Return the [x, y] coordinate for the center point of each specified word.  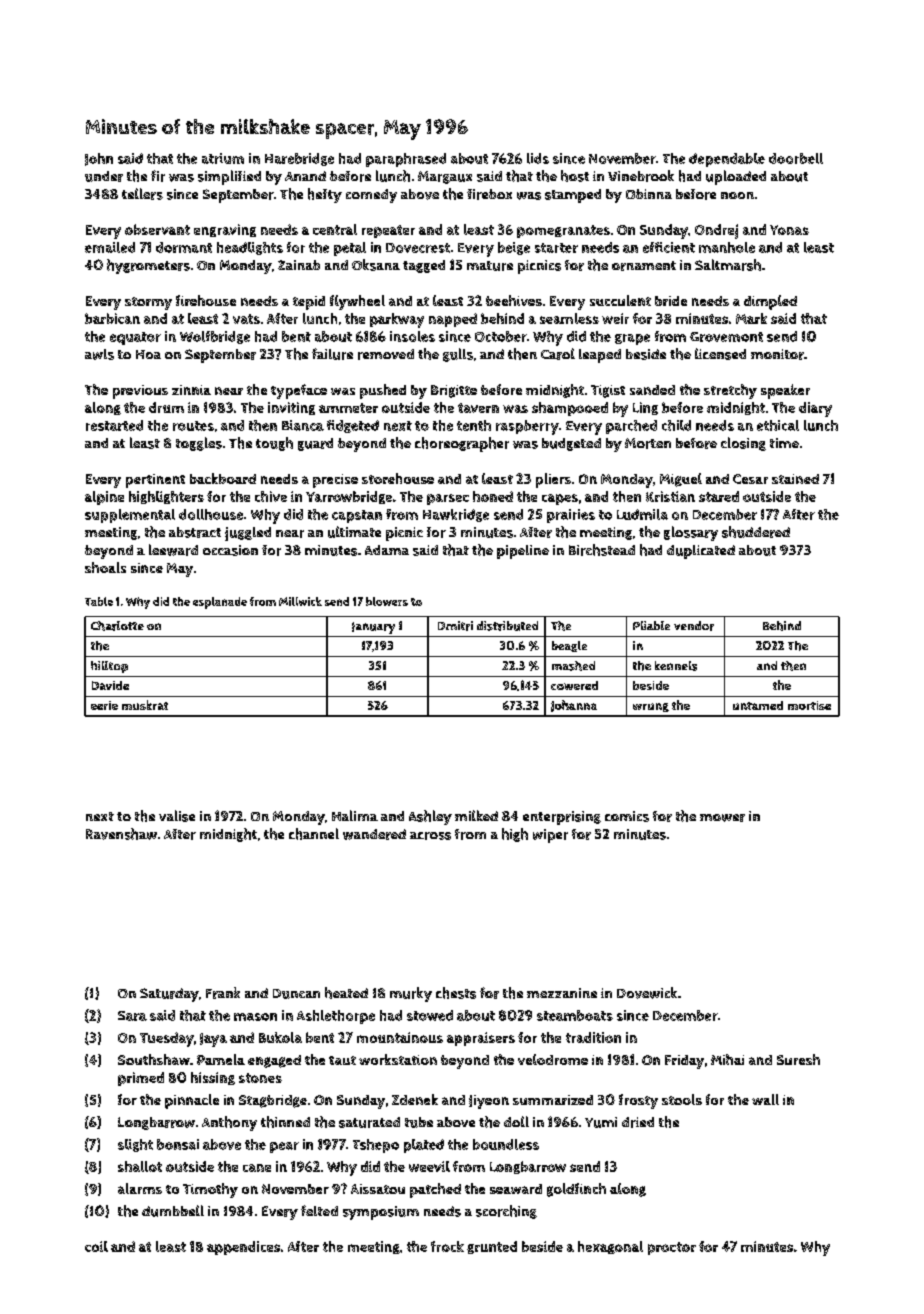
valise [177, 816]
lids [538, 158]
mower [722, 818]
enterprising [562, 818]
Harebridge [299, 159]
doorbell [796, 158]
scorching [506, 1212]
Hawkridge [456, 515]
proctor [672, 1248]
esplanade [220, 603]
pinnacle [192, 1101]
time [784, 443]
